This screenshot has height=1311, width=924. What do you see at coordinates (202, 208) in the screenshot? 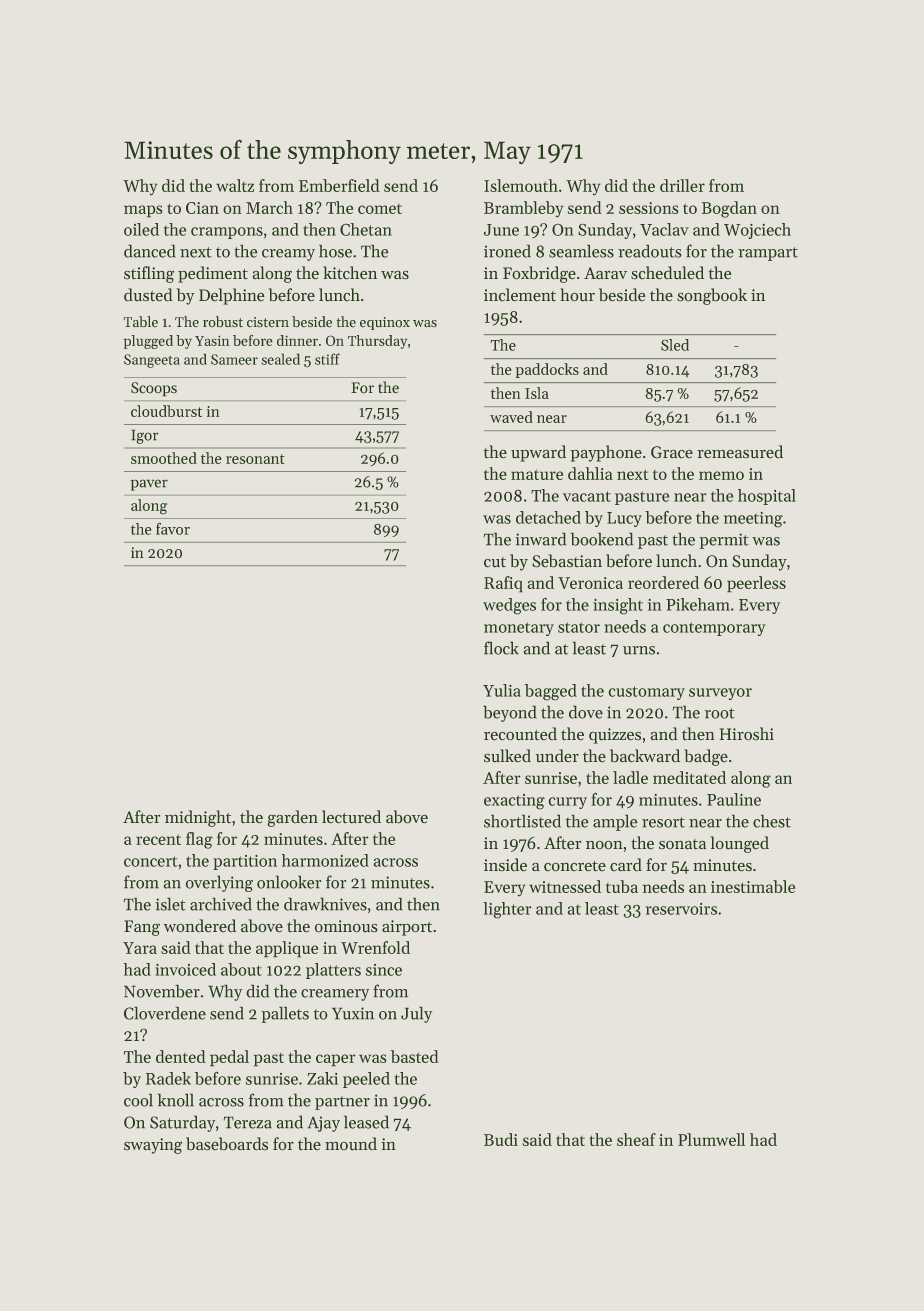
I see `Cian` at bounding box center [202, 208].
